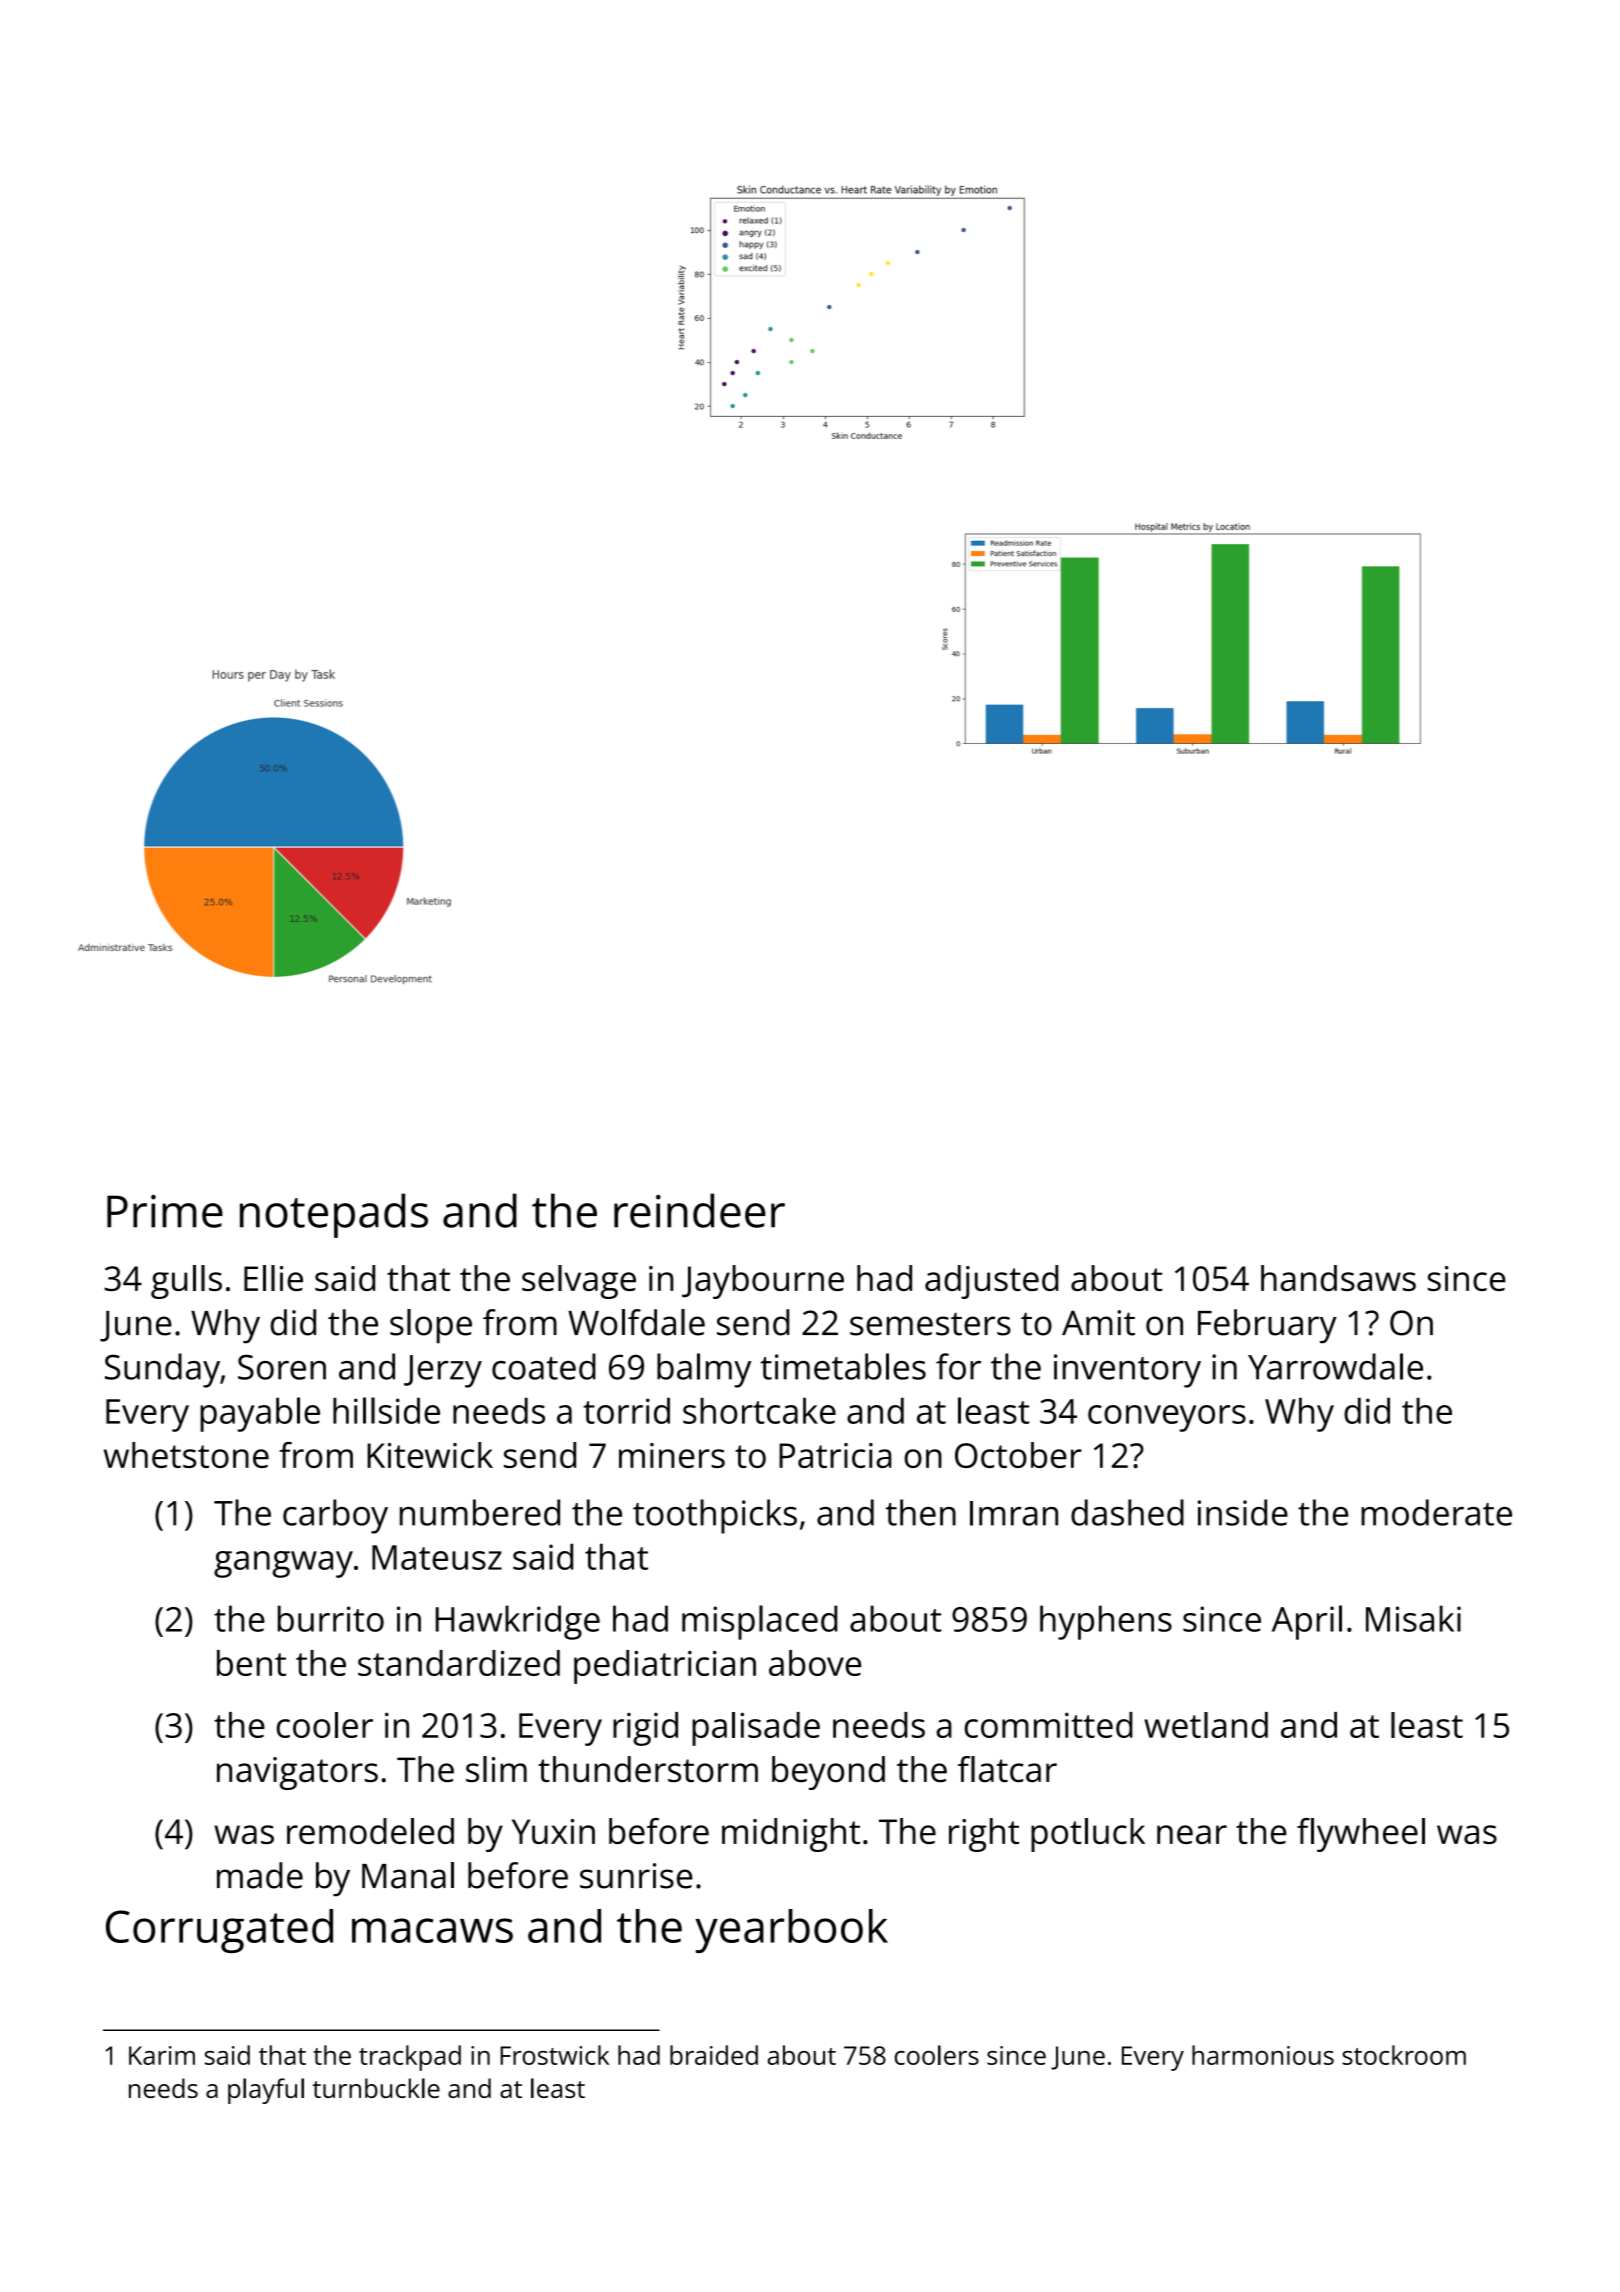 The width and height of the page is (1620, 2292). Describe the element at coordinates (1338, 1278) in the page. I see `handsaws` at that location.
